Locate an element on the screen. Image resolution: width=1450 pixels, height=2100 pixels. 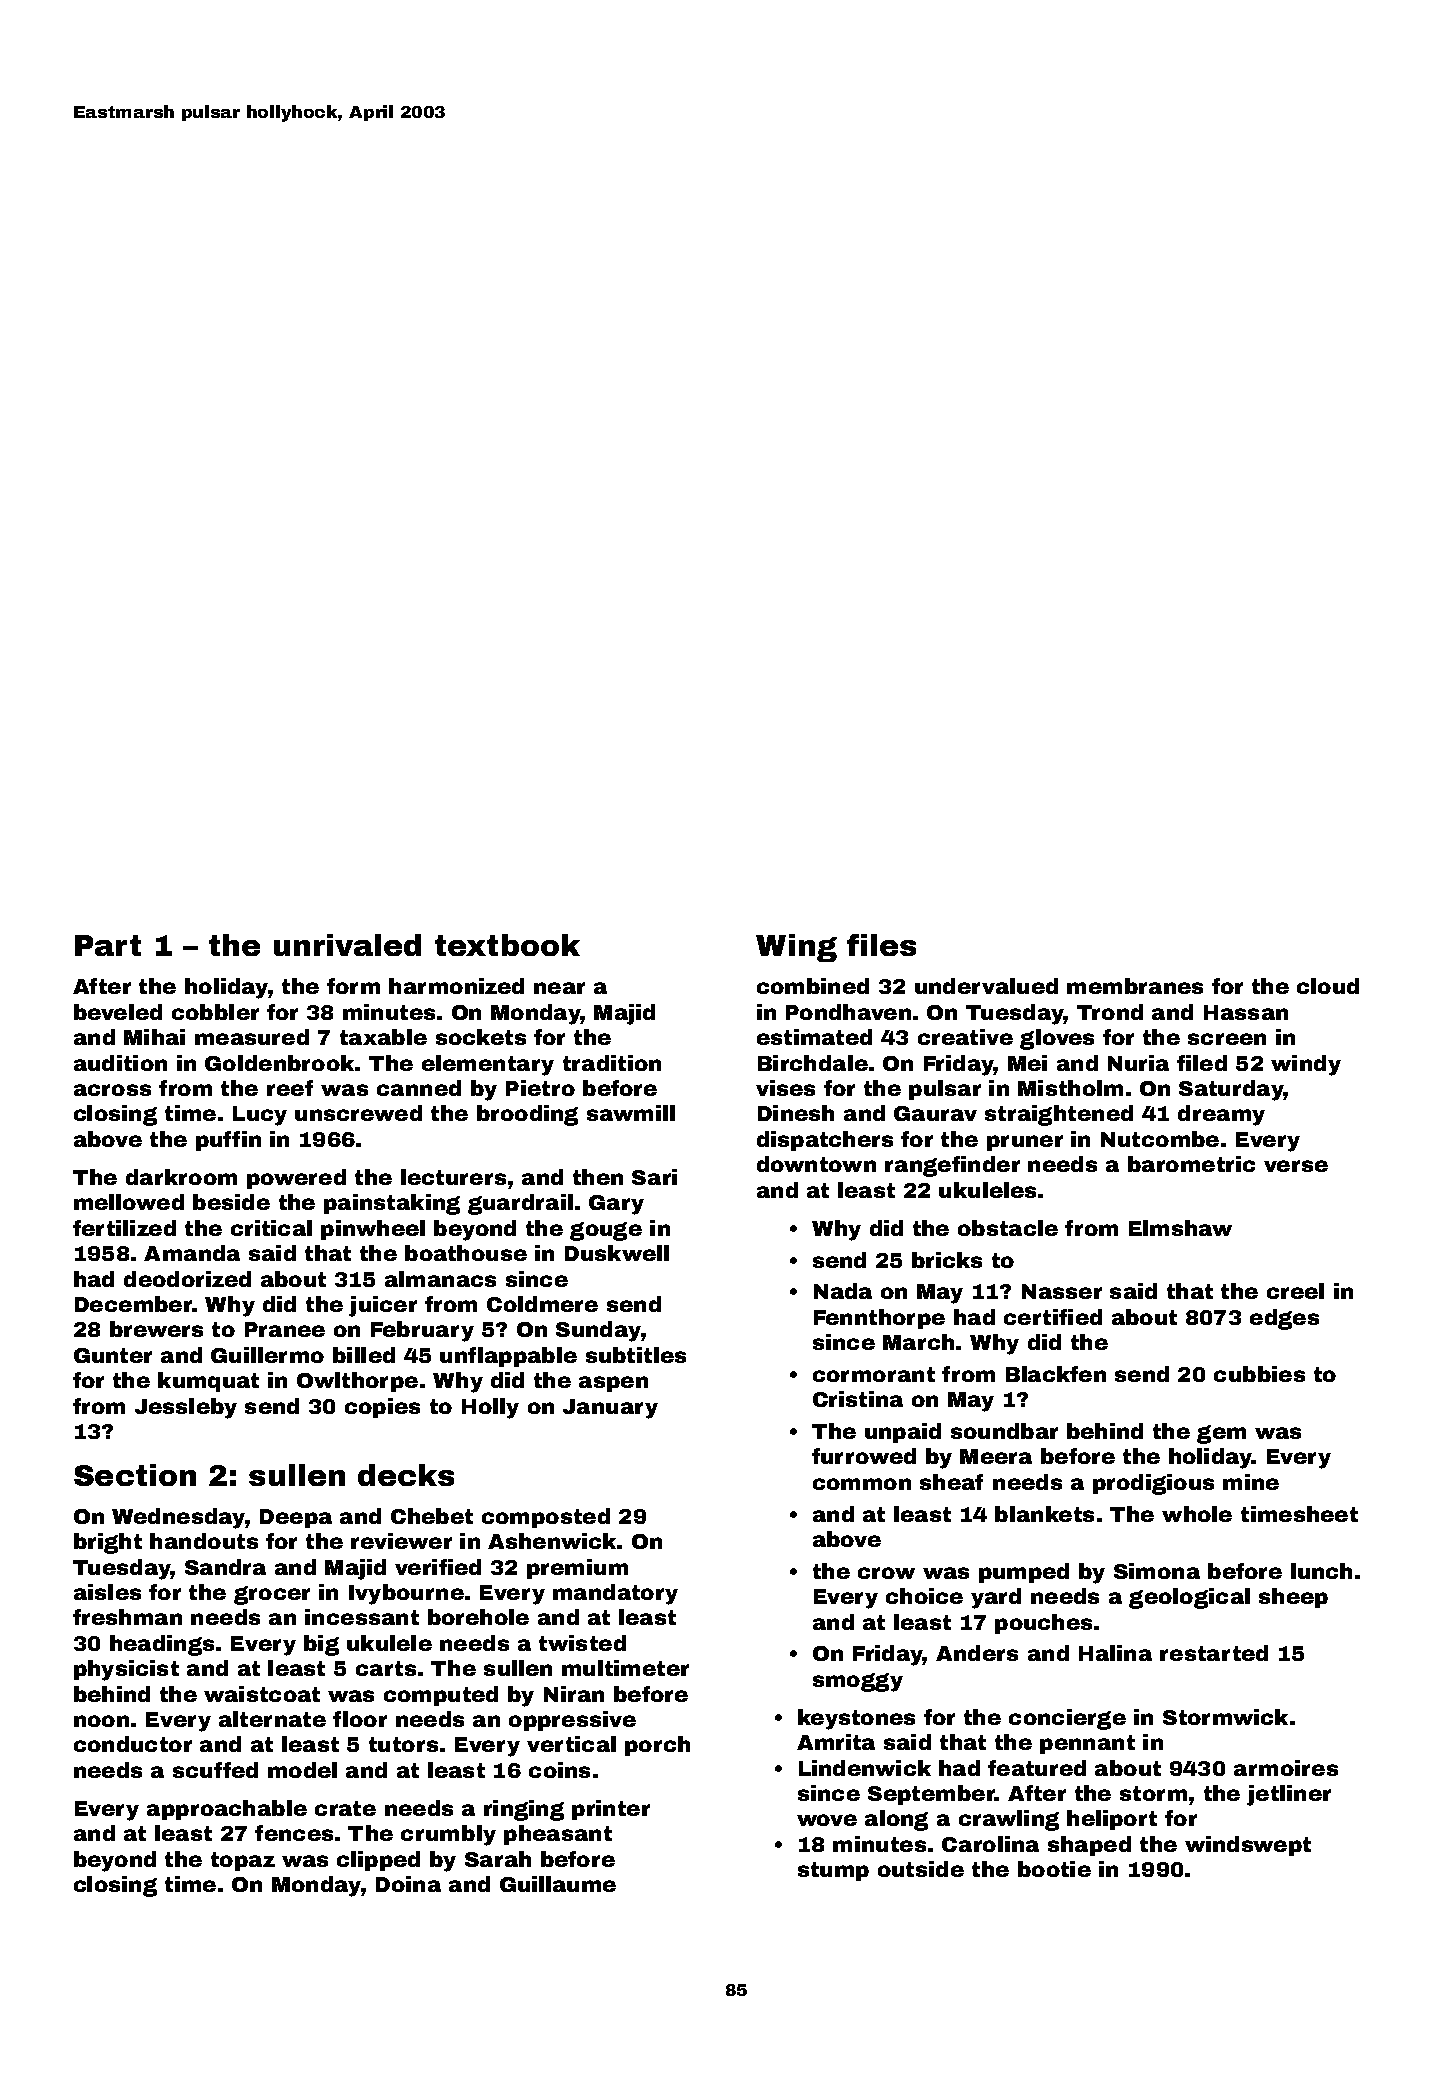
furrowed is located at coordinates (864, 1456).
